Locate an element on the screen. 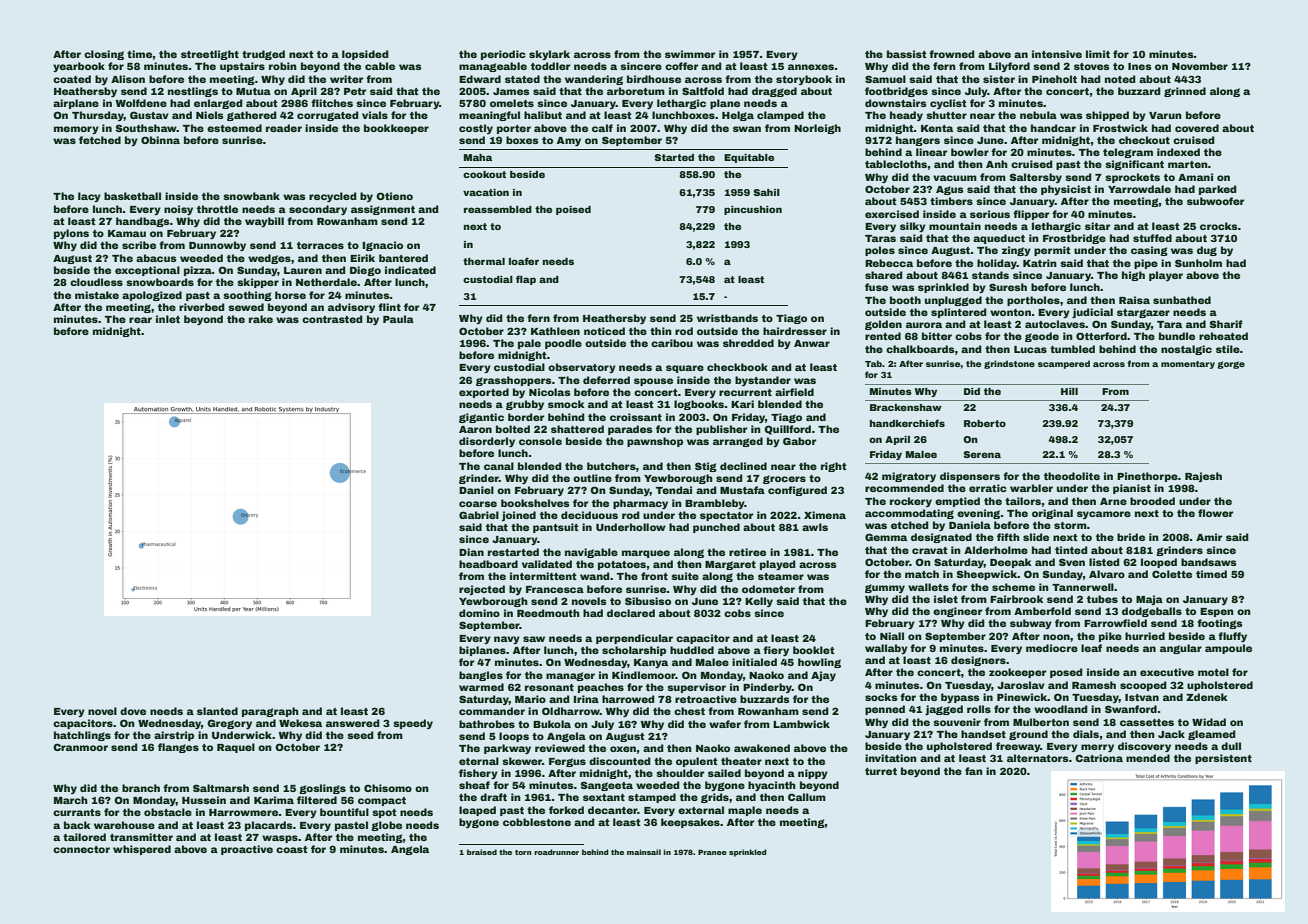 The width and height of the screenshot is (1308, 924). Brackenshaw is located at coordinates (906, 407).
